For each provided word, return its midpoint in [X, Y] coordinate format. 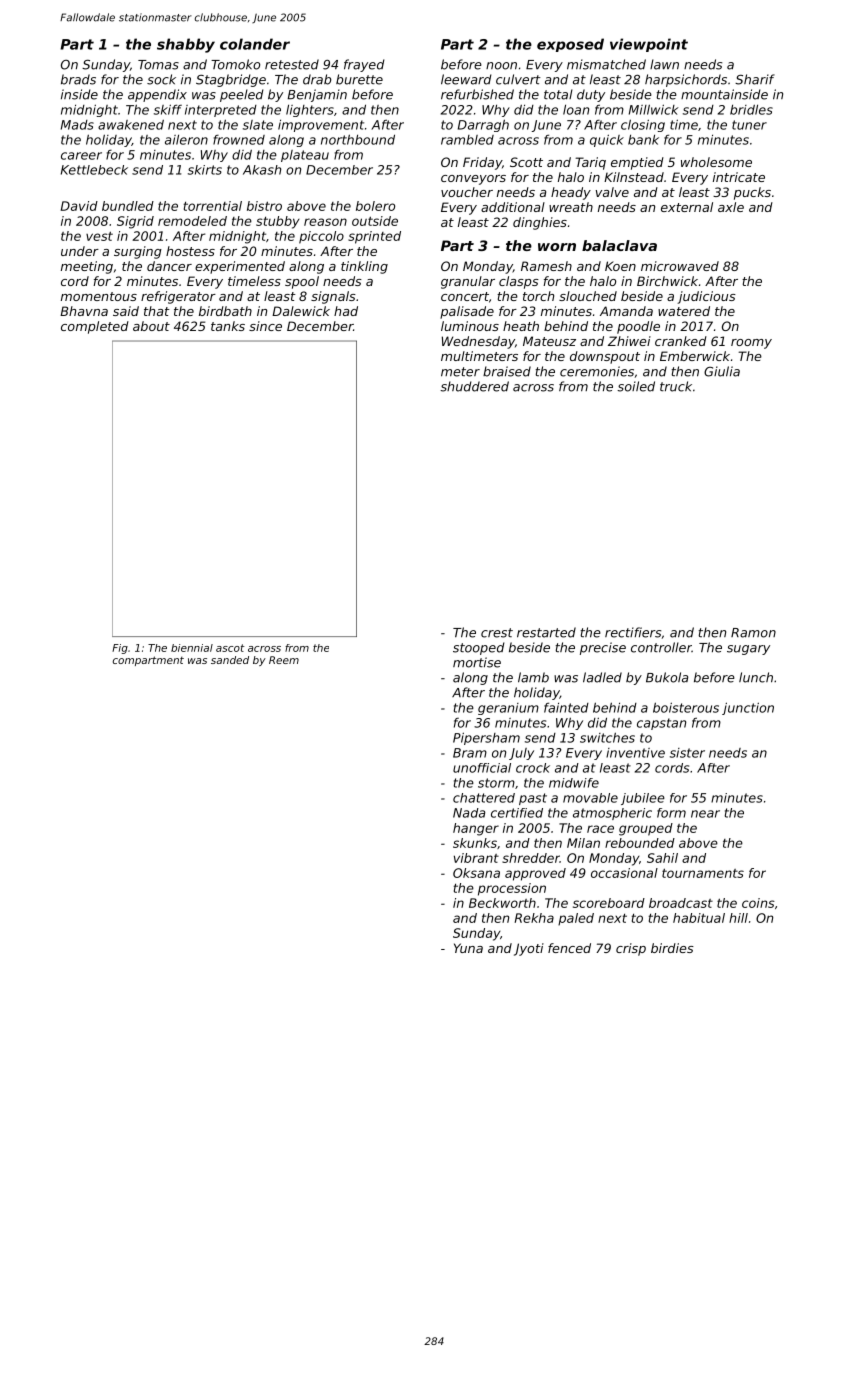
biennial [192, 648]
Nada [469, 813]
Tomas [158, 65]
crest [497, 633]
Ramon [753, 633]
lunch [756, 677]
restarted [546, 632]
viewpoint [649, 45]
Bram [470, 753]
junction [748, 708]
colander [255, 44]
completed [95, 327]
